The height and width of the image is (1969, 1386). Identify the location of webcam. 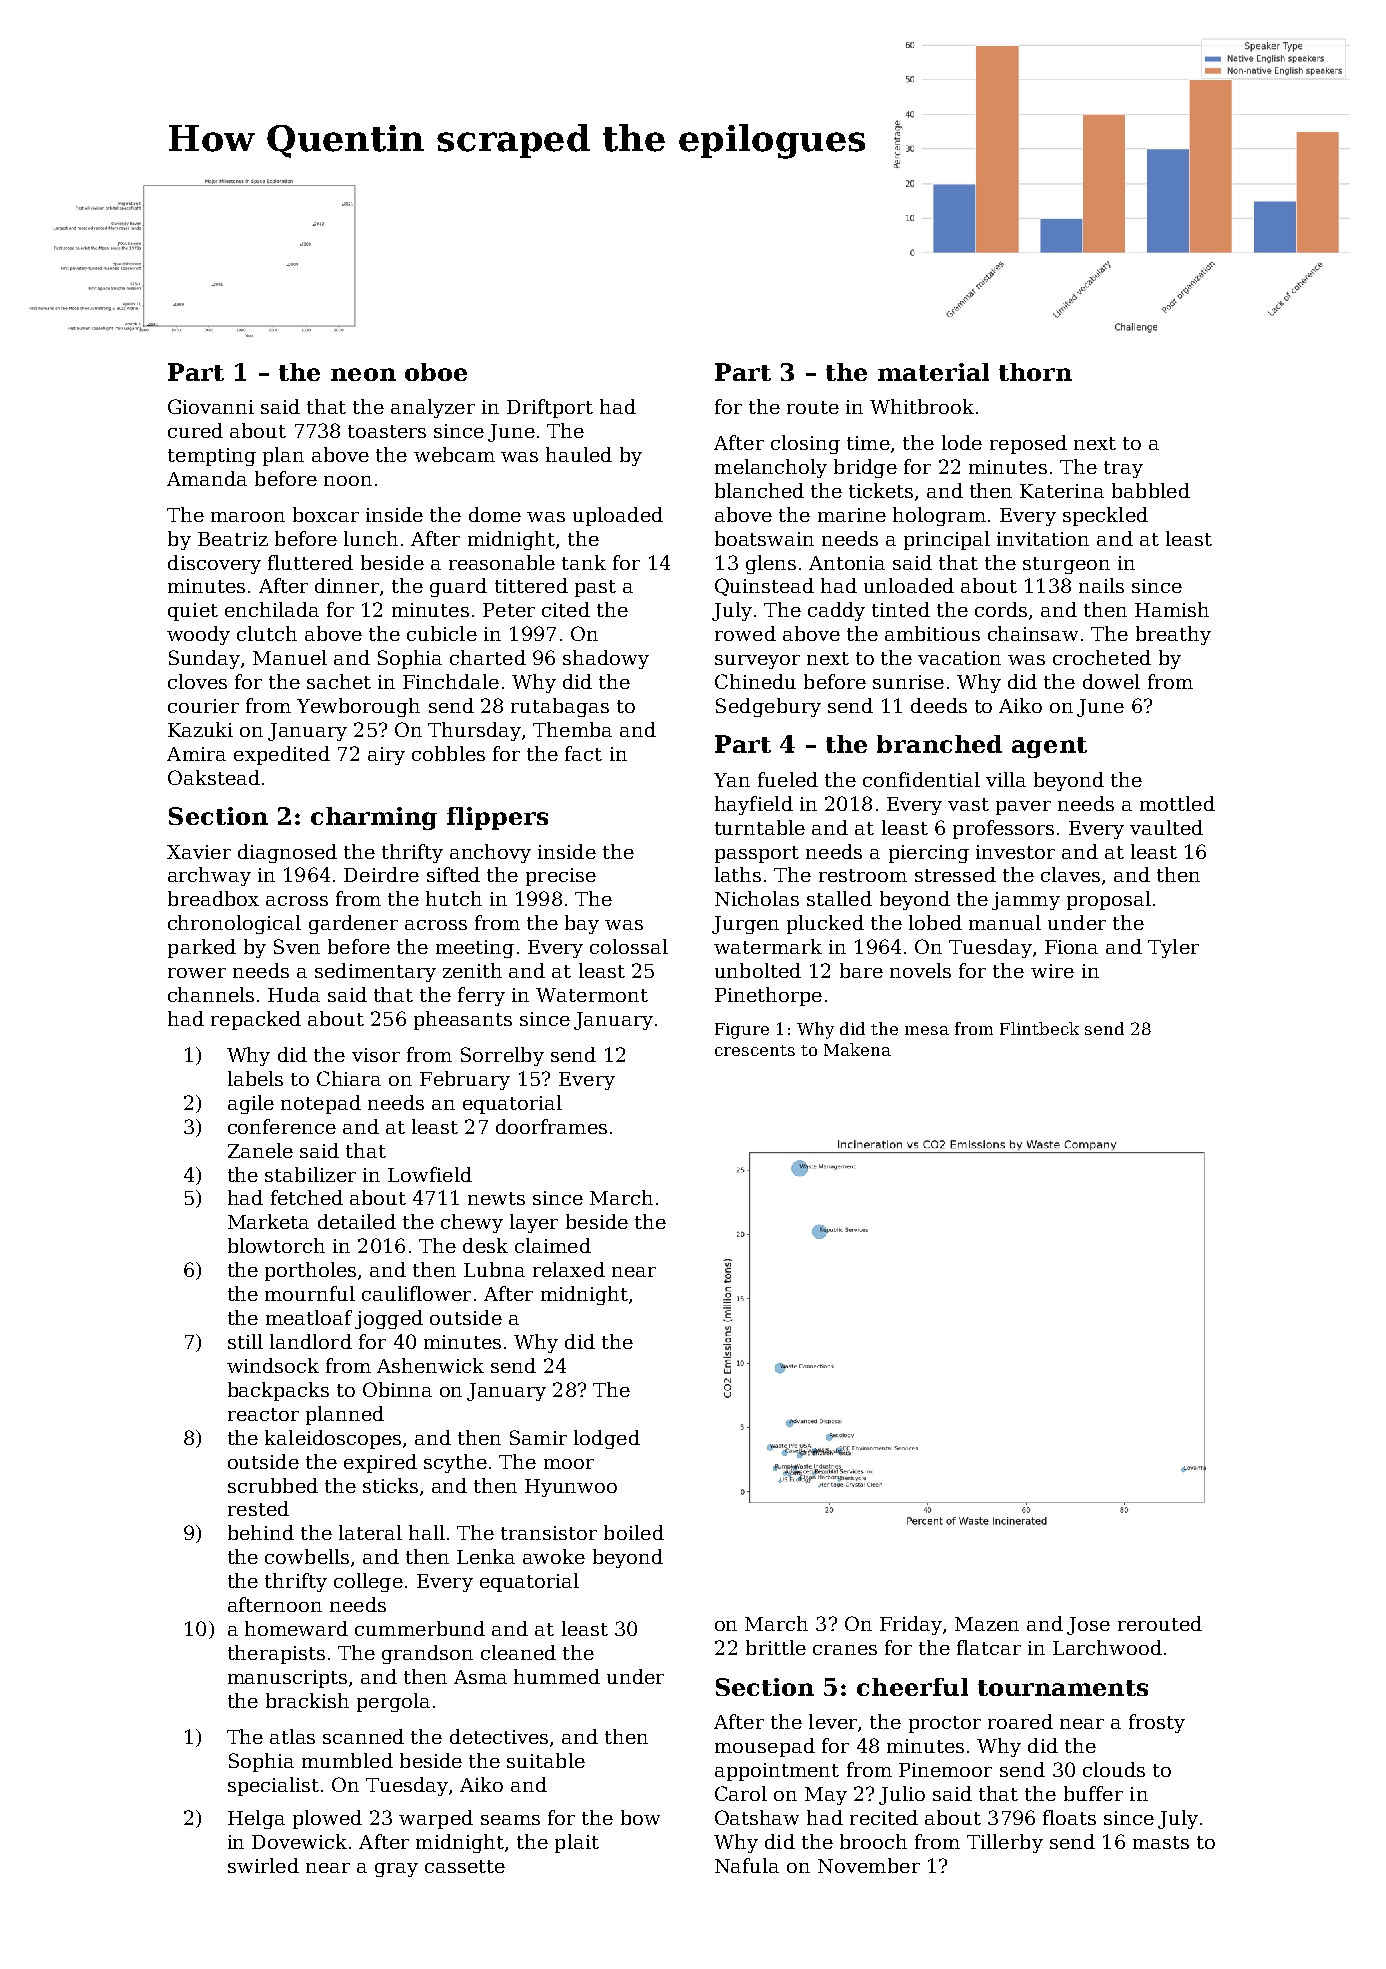
(454, 454).
